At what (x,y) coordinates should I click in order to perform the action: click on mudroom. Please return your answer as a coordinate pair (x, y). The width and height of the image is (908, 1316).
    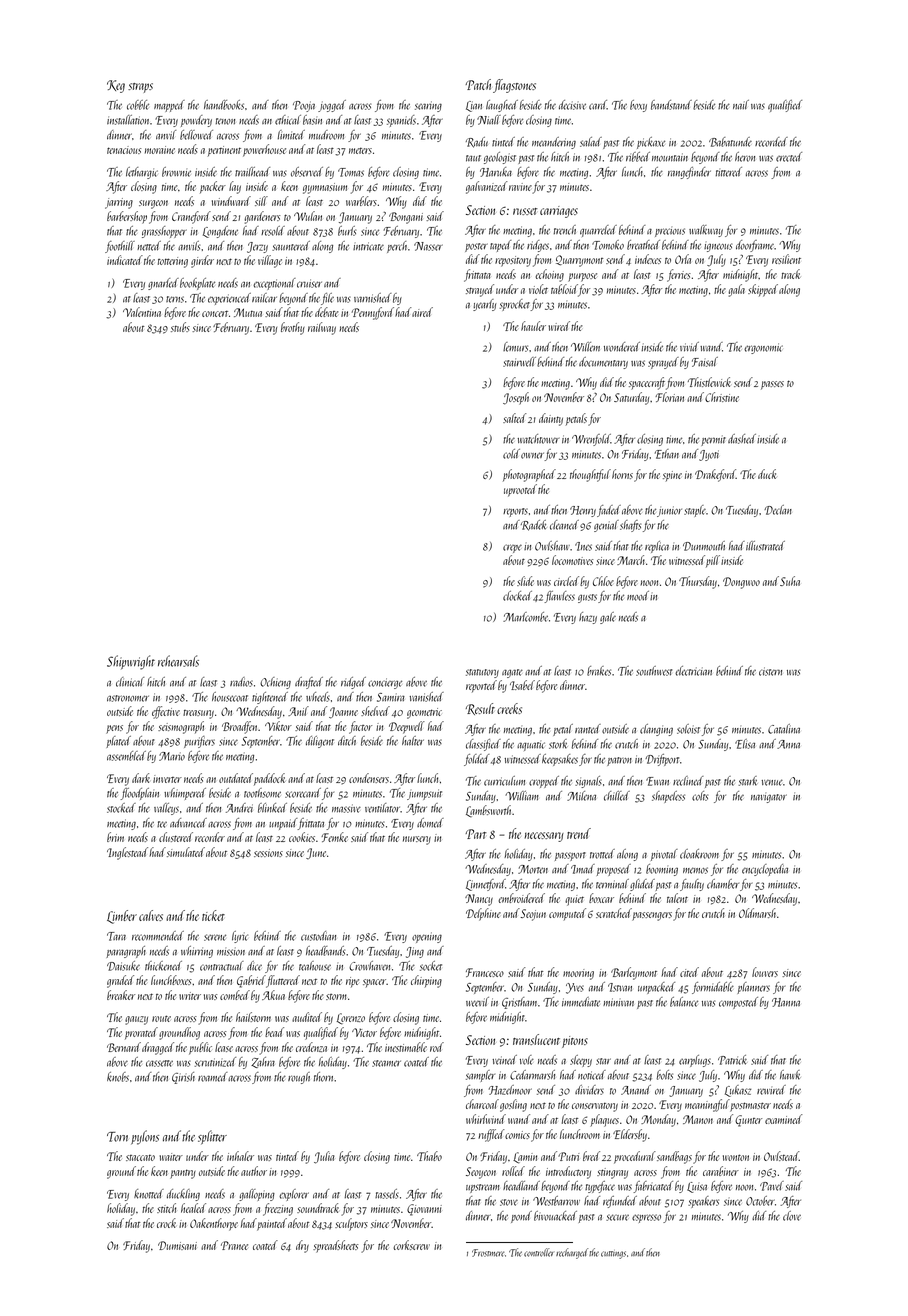
    Looking at the image, I should click on (326, 135).
